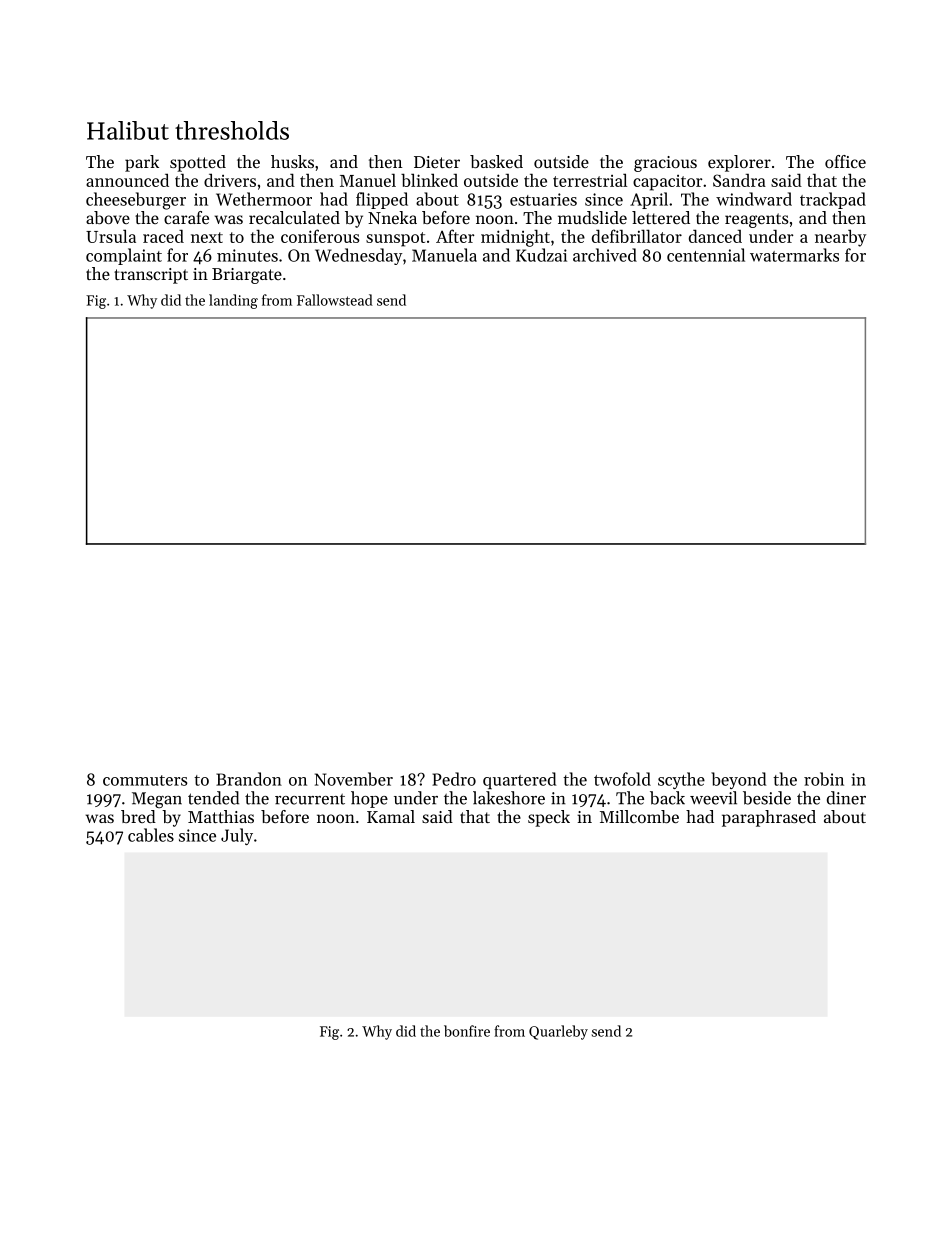 The width and height of the page is (952, 1233). I want to click on basked, so click(496, 161).
